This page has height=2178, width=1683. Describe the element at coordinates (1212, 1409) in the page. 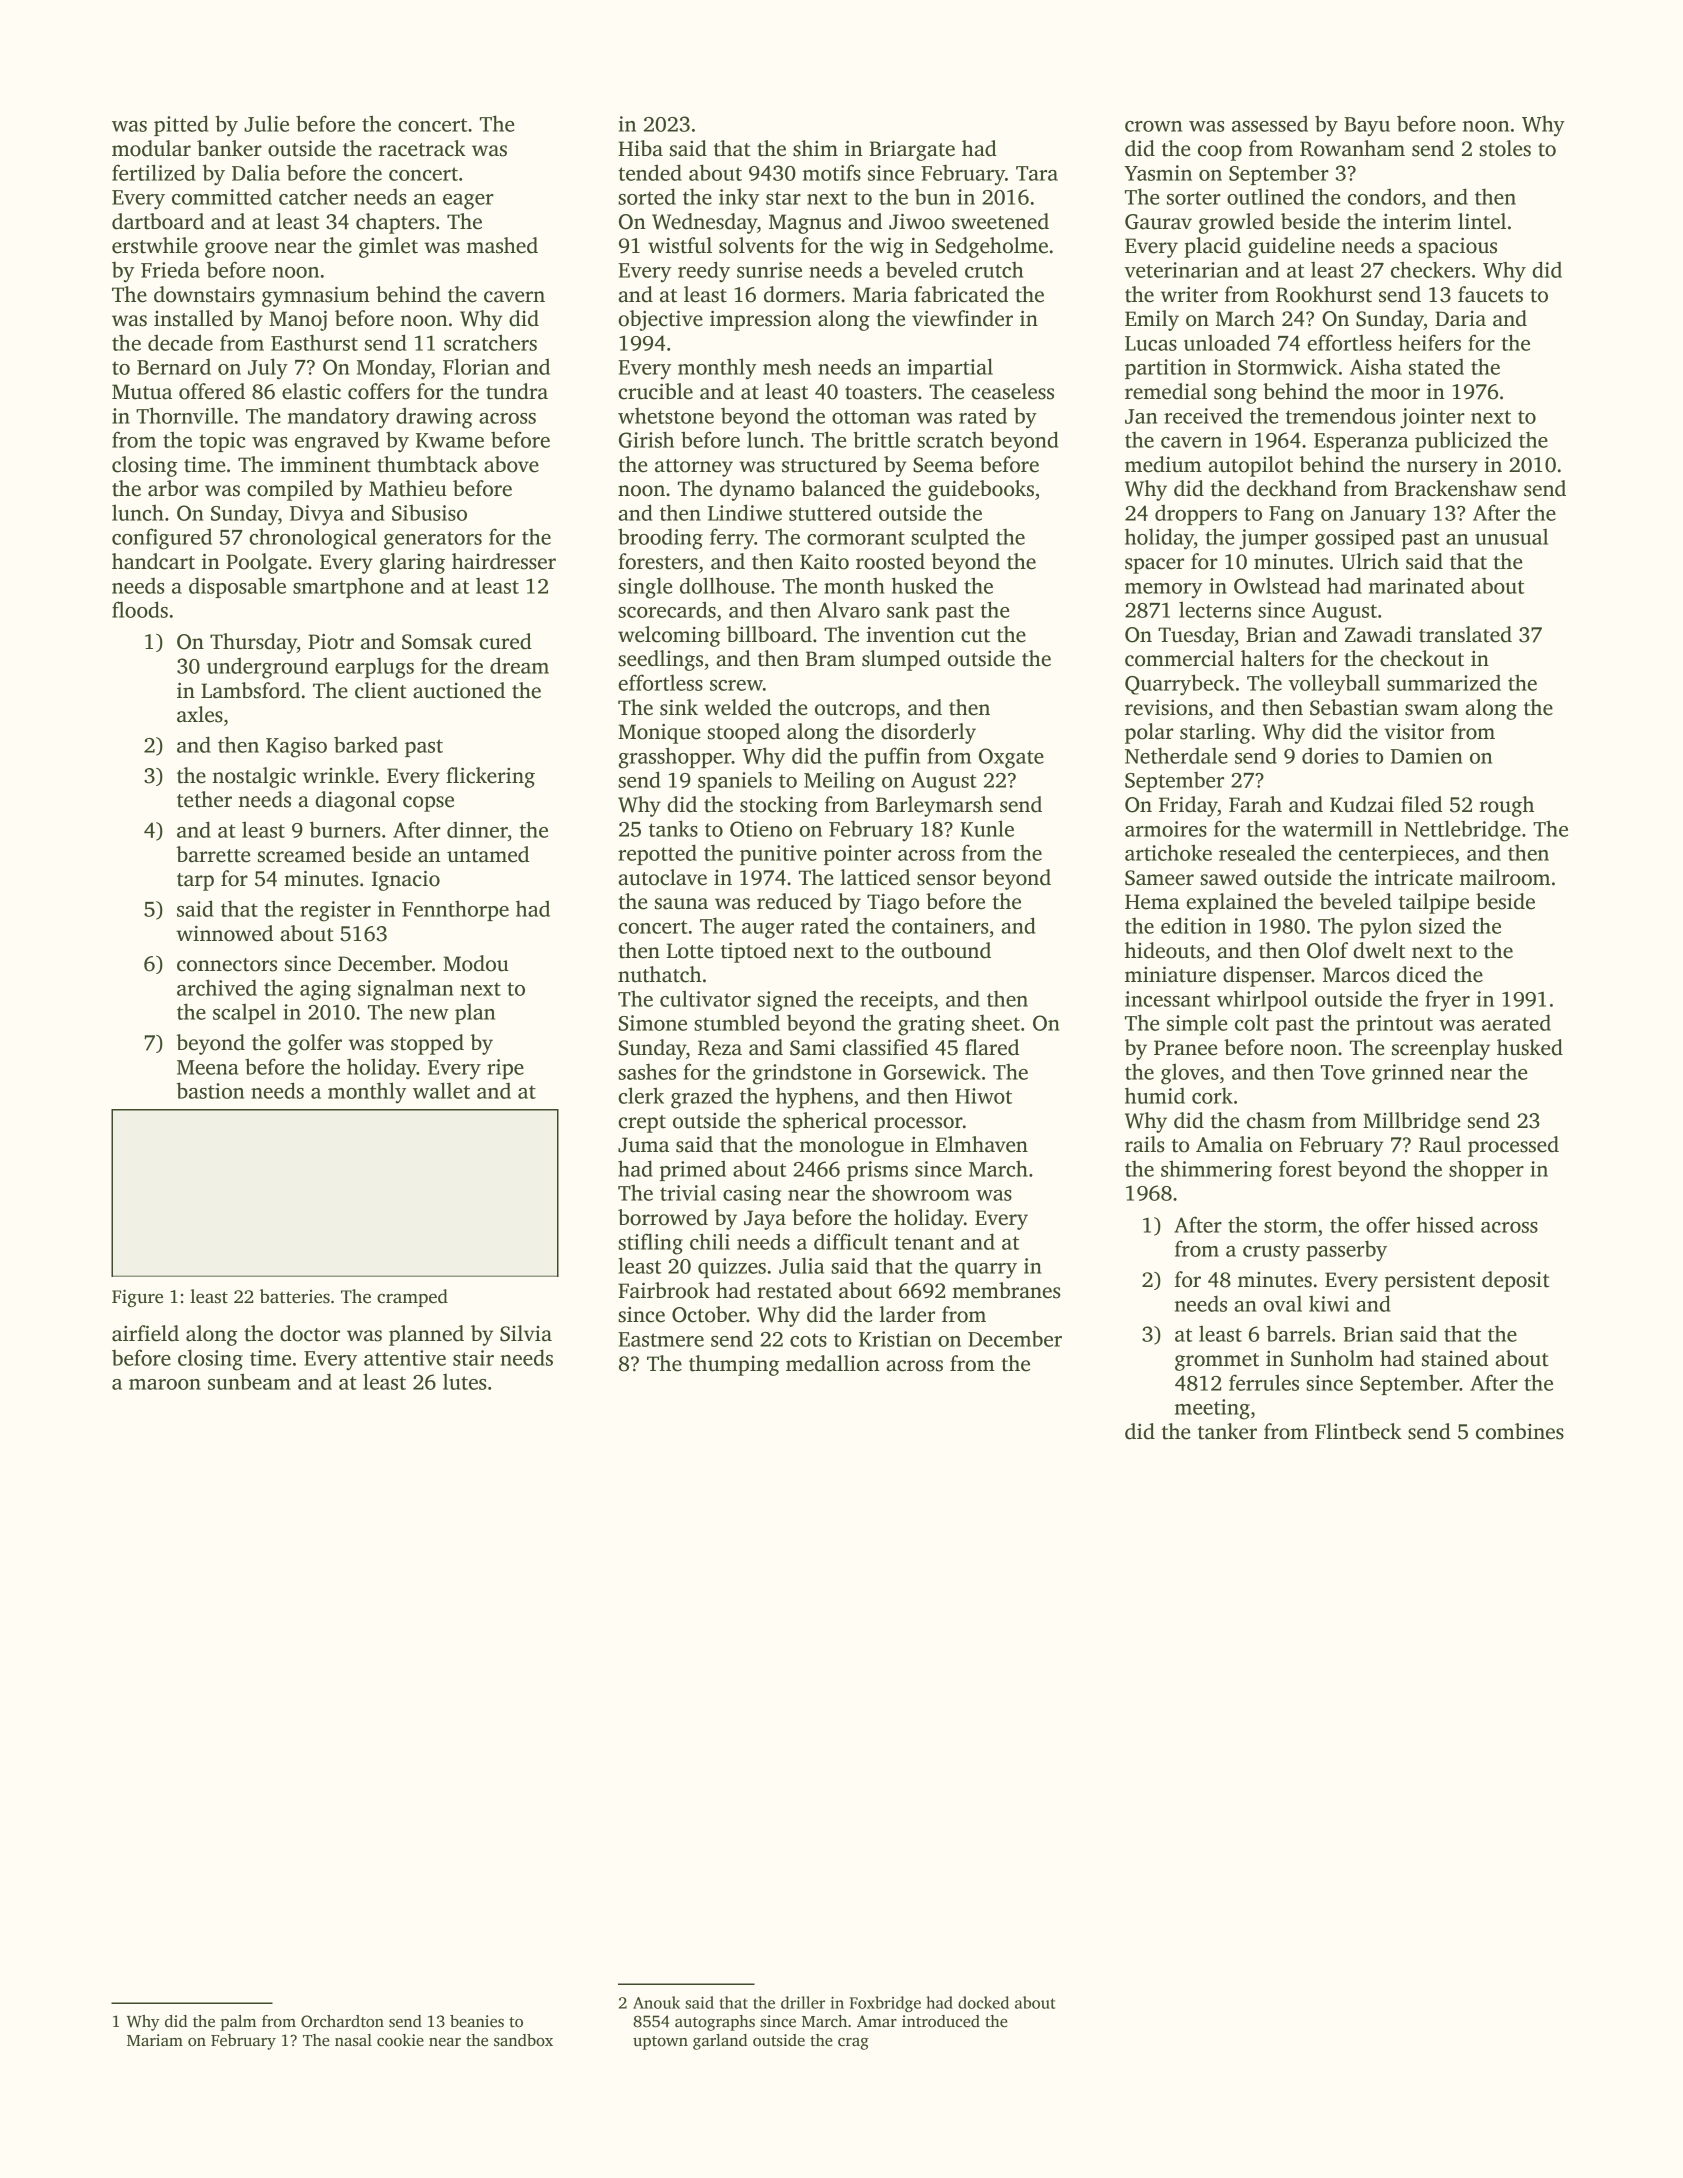

I see `meeting` at that location.
